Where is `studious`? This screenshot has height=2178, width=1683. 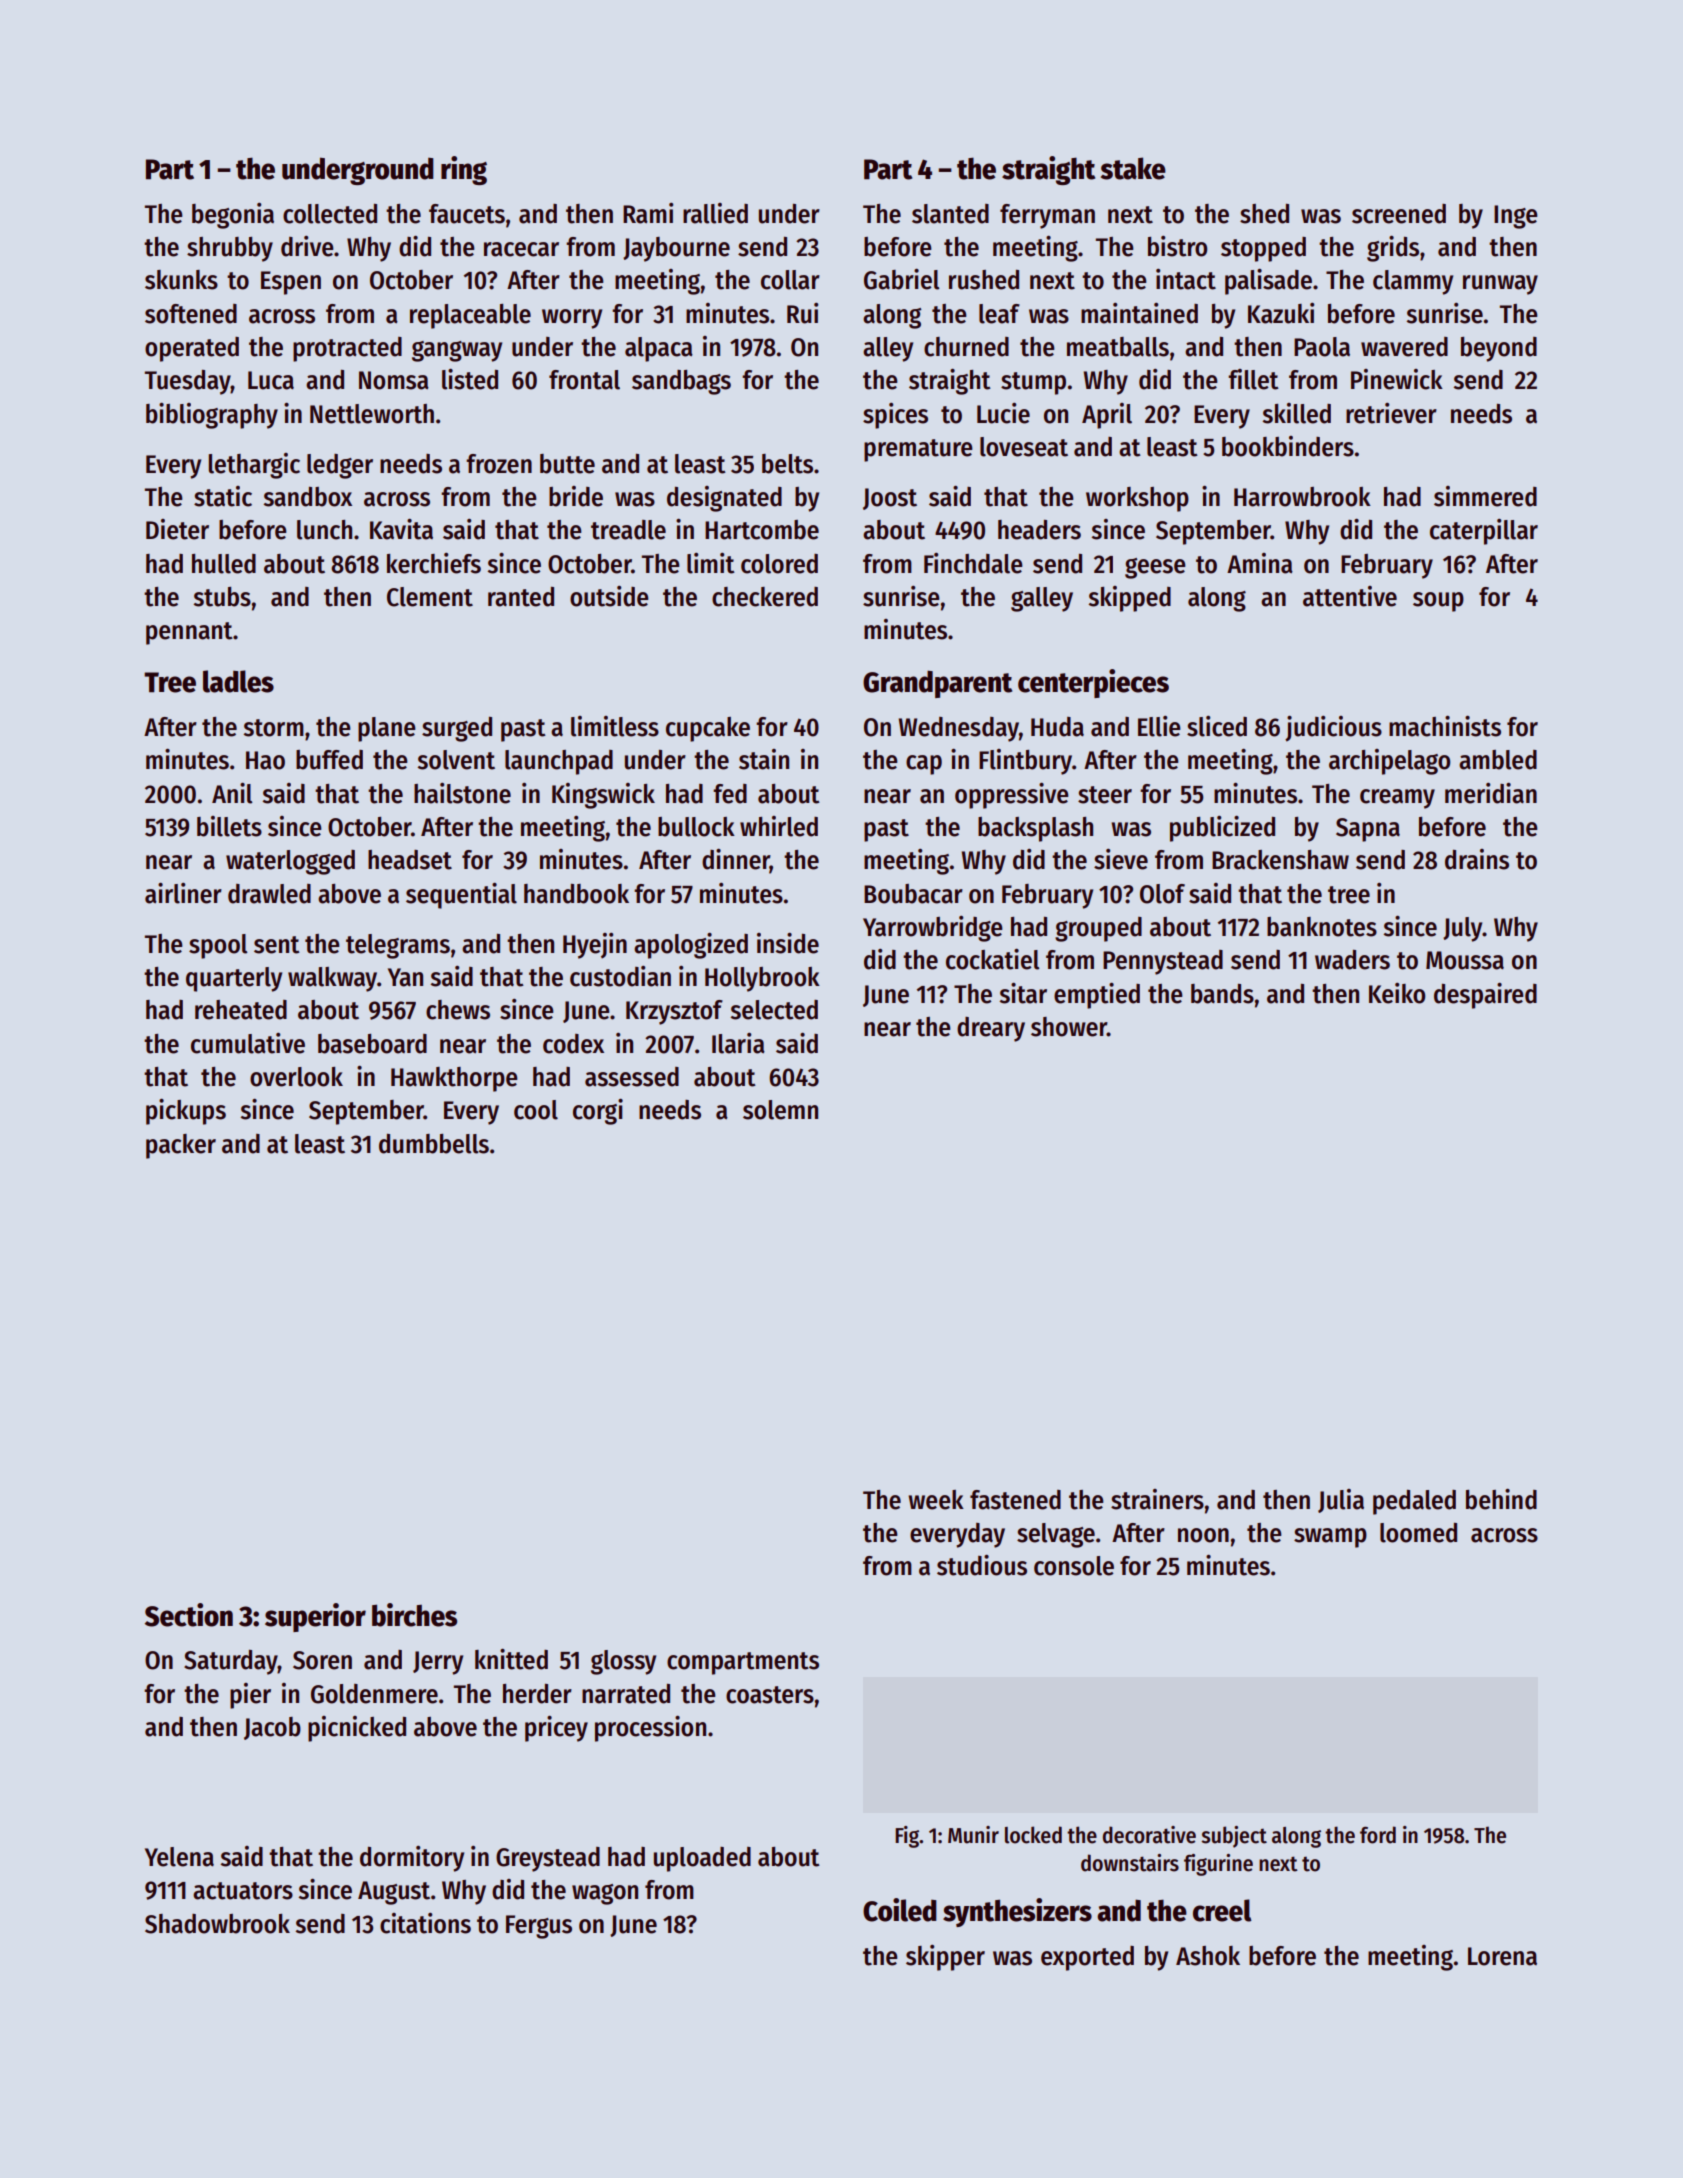
studious is located at coordinates (982, 1565).
